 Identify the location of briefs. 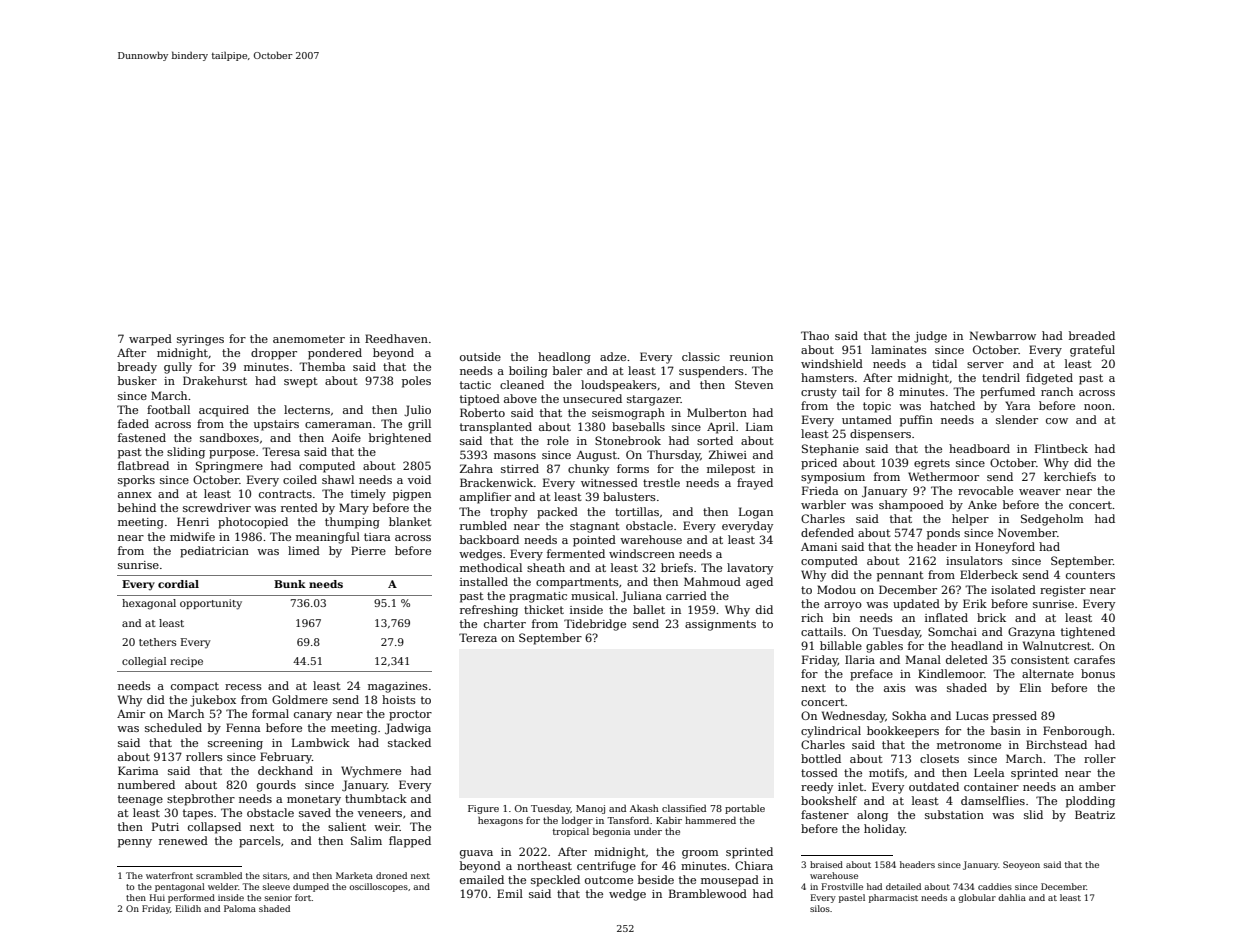
(677, 567).
